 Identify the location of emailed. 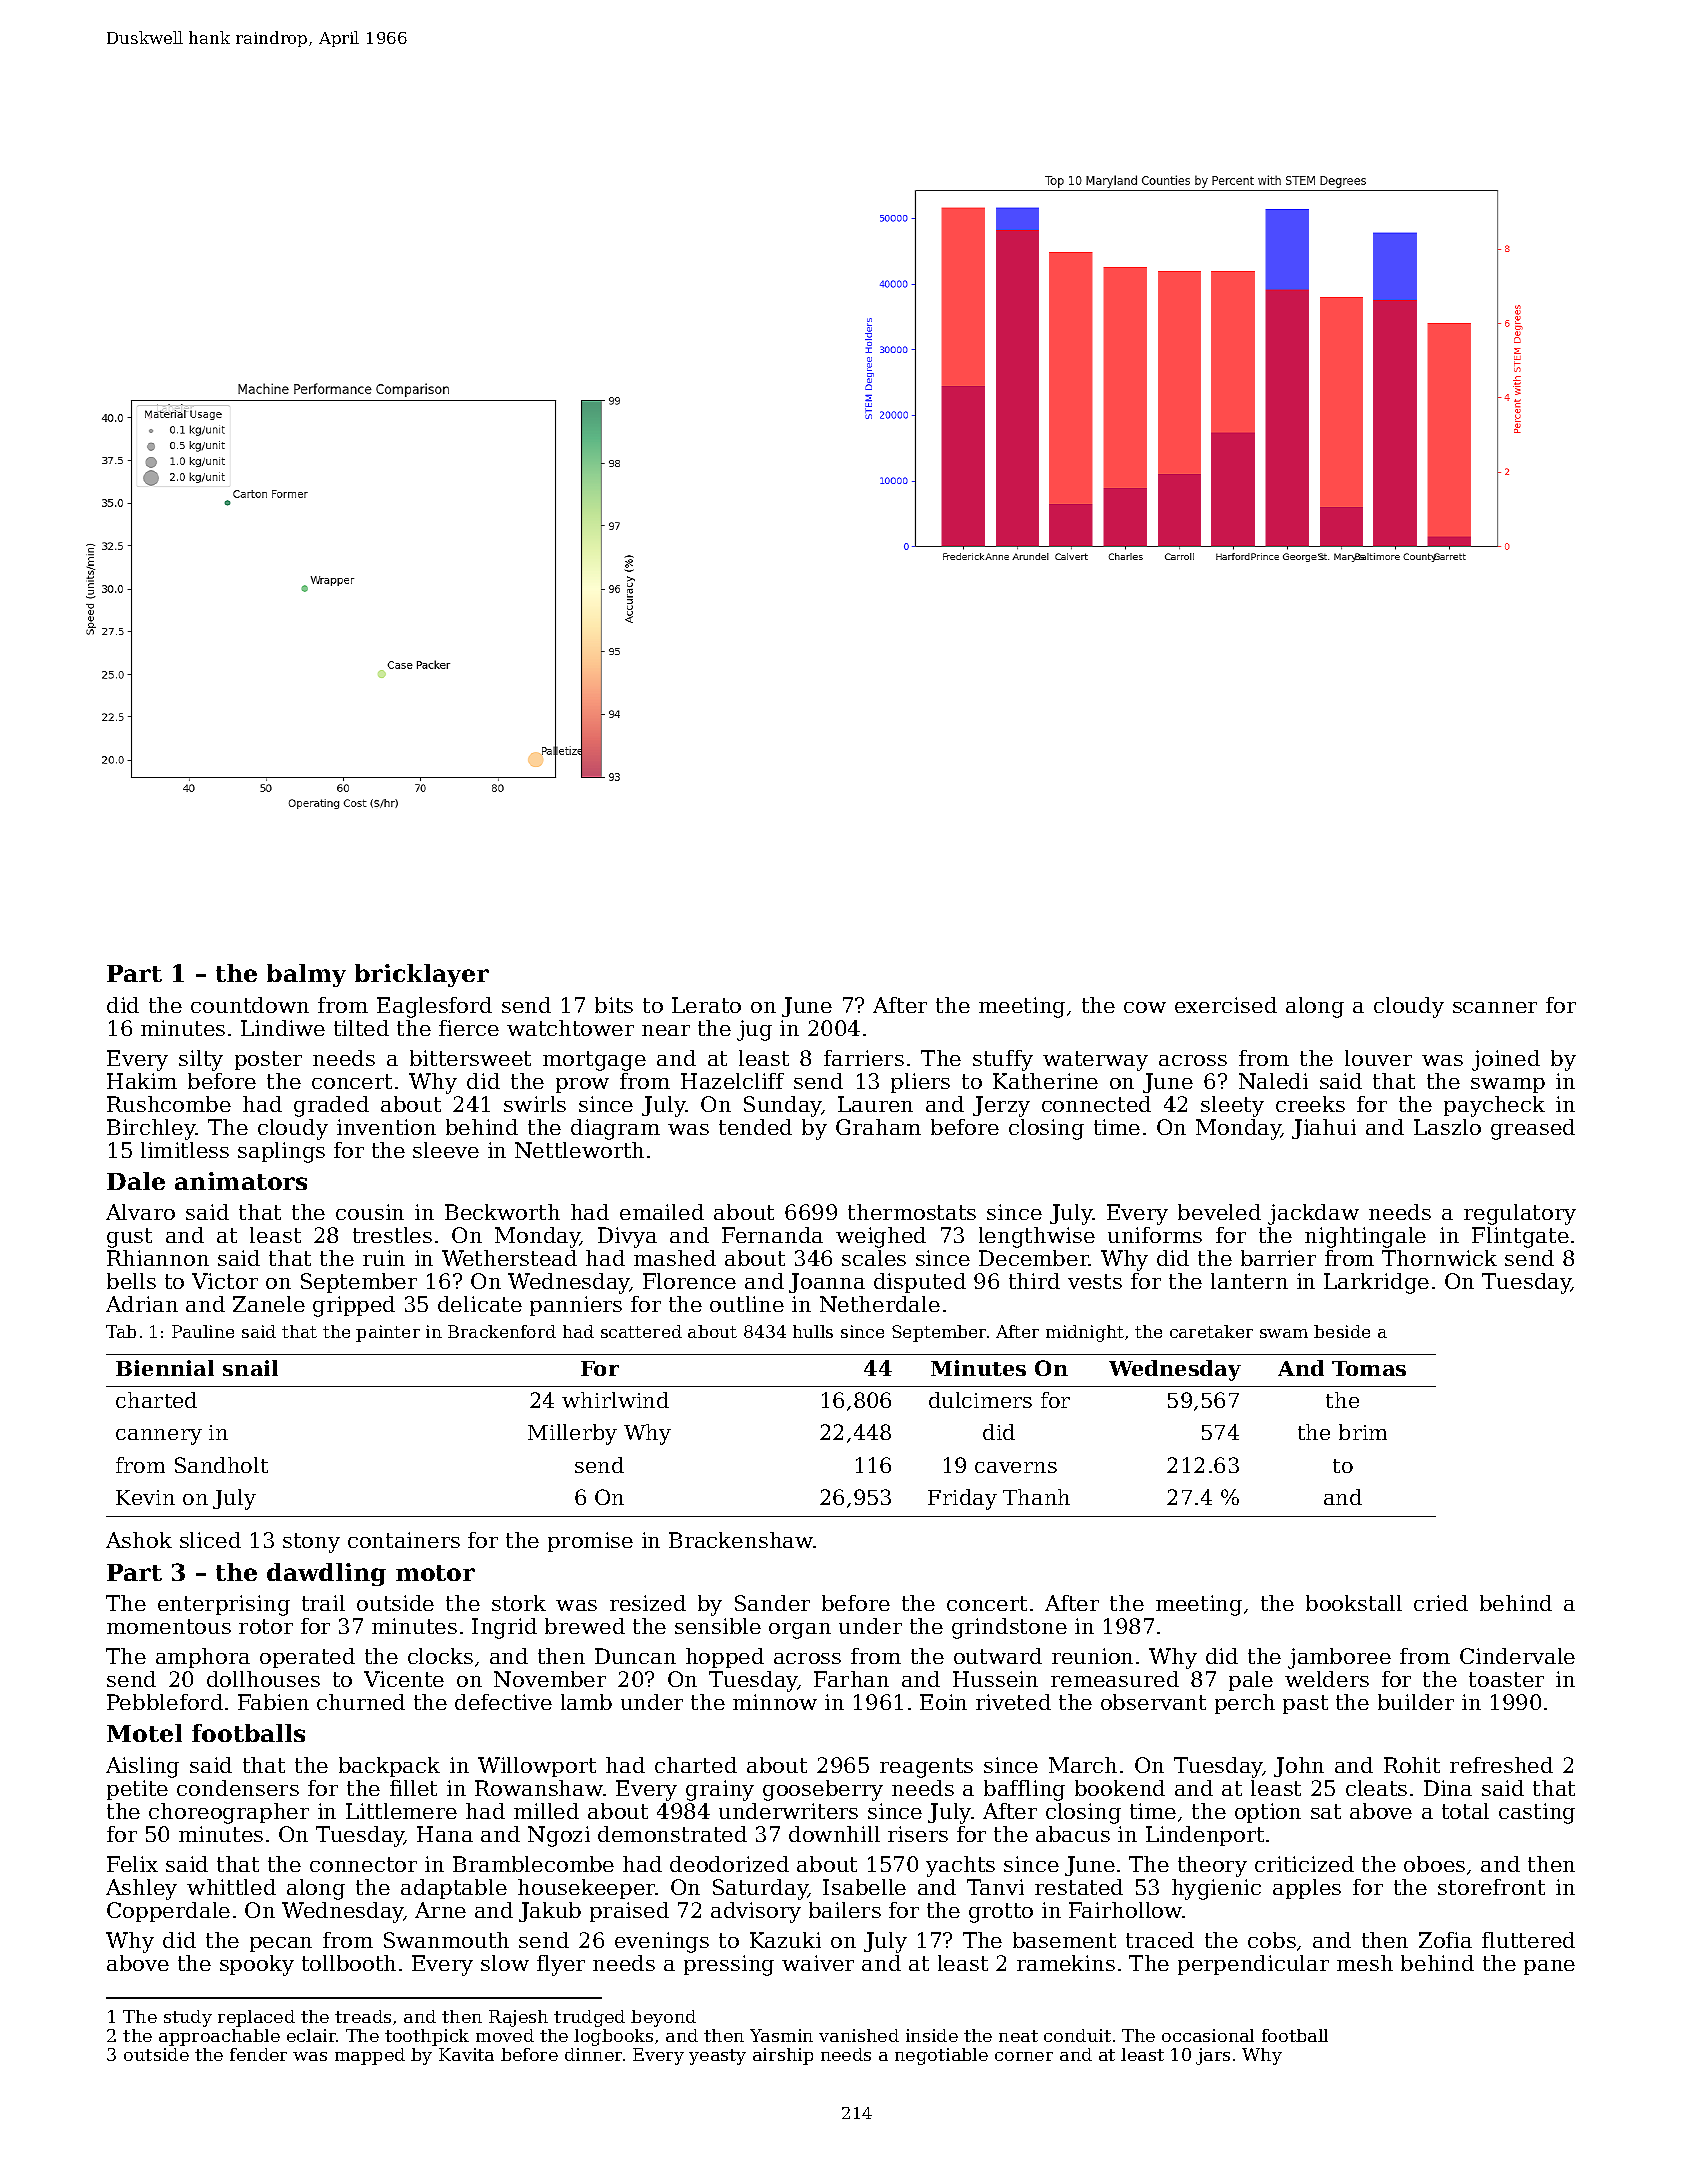
(662, 1212).
